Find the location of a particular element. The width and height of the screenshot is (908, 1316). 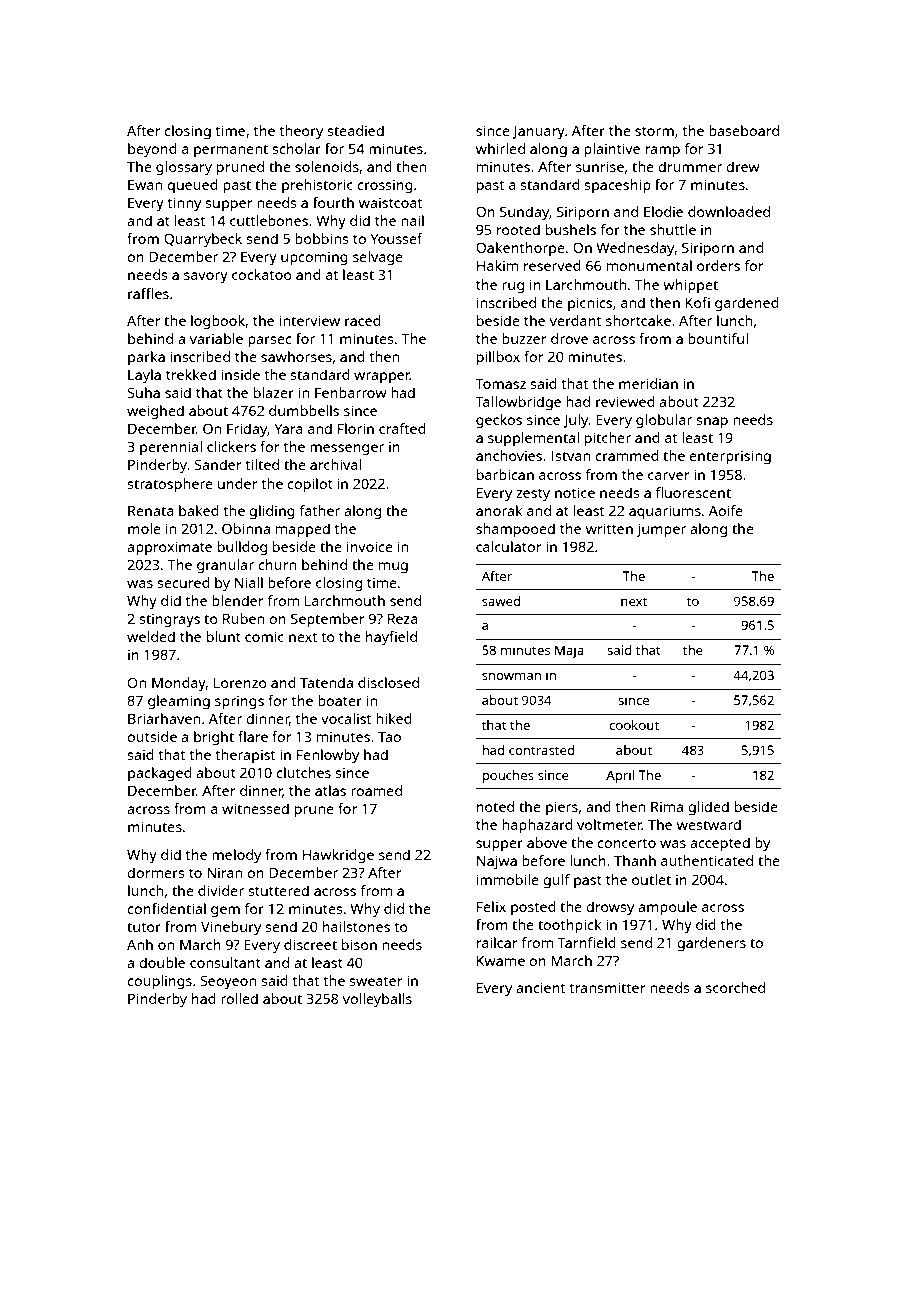

Ewan is located at coordinates (145, 184).
